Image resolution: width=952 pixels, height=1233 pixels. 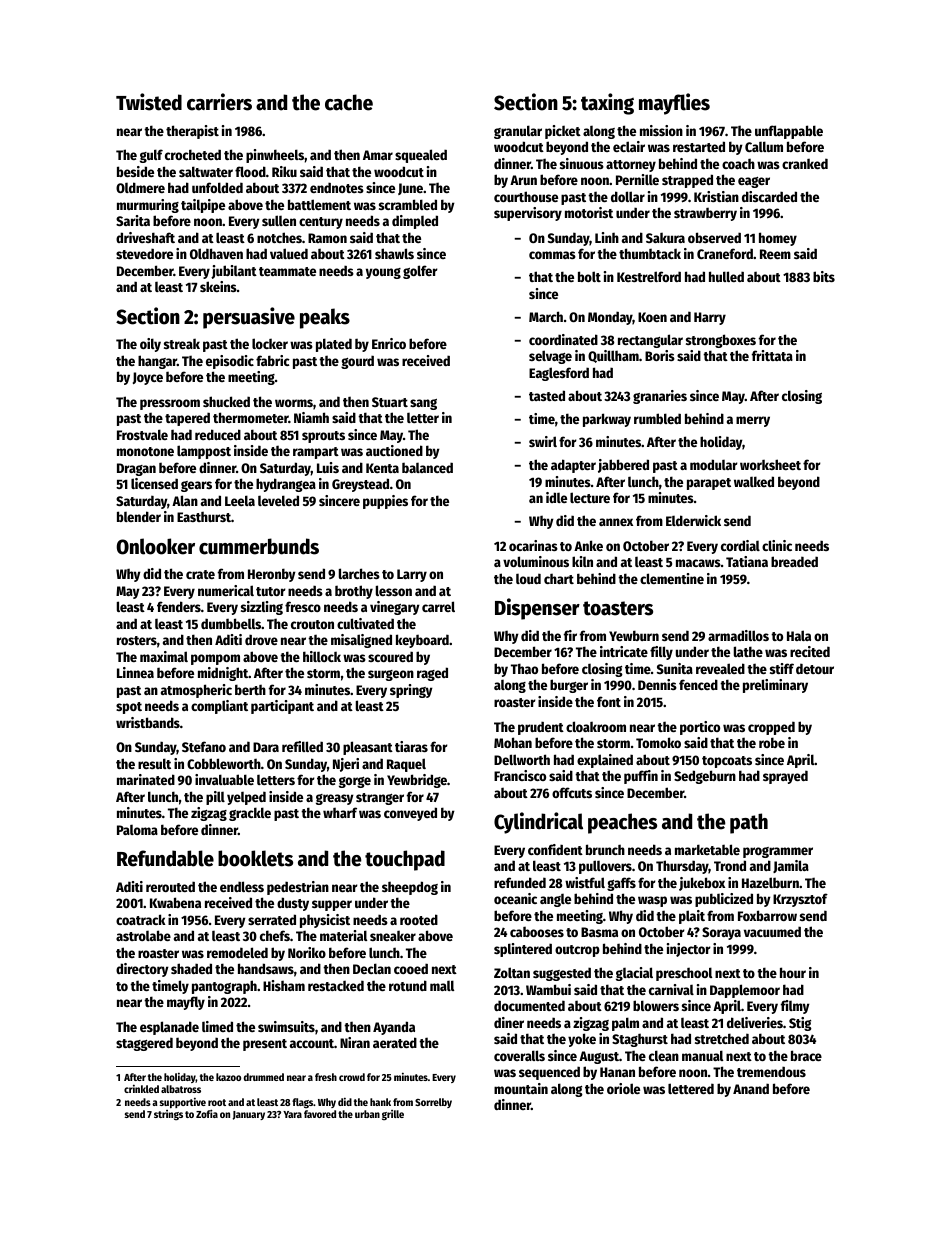 I want to click on Francisco, so click(x=520, y=775).
